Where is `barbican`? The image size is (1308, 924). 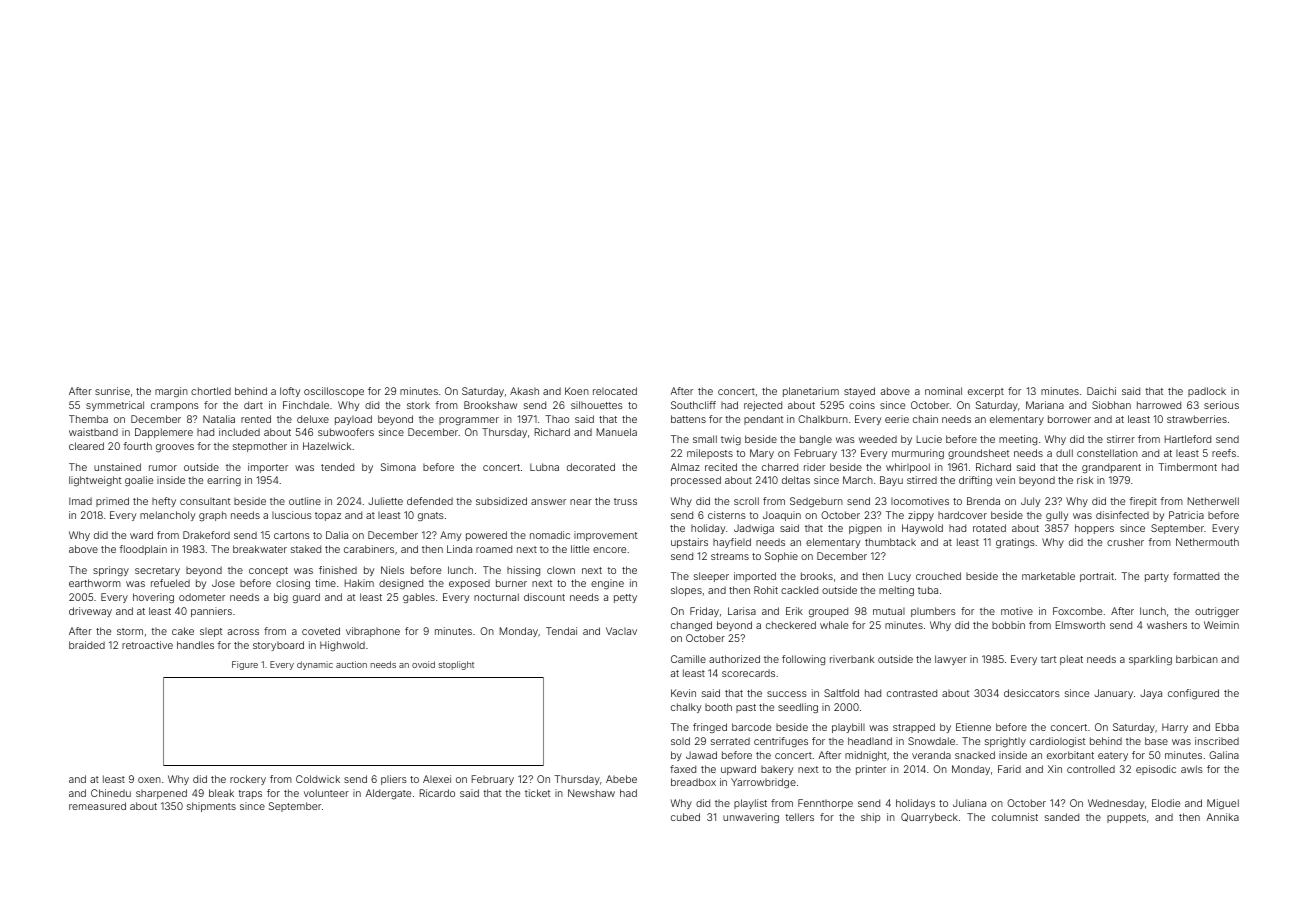
barbican is located at coordinates (1197, 659).
